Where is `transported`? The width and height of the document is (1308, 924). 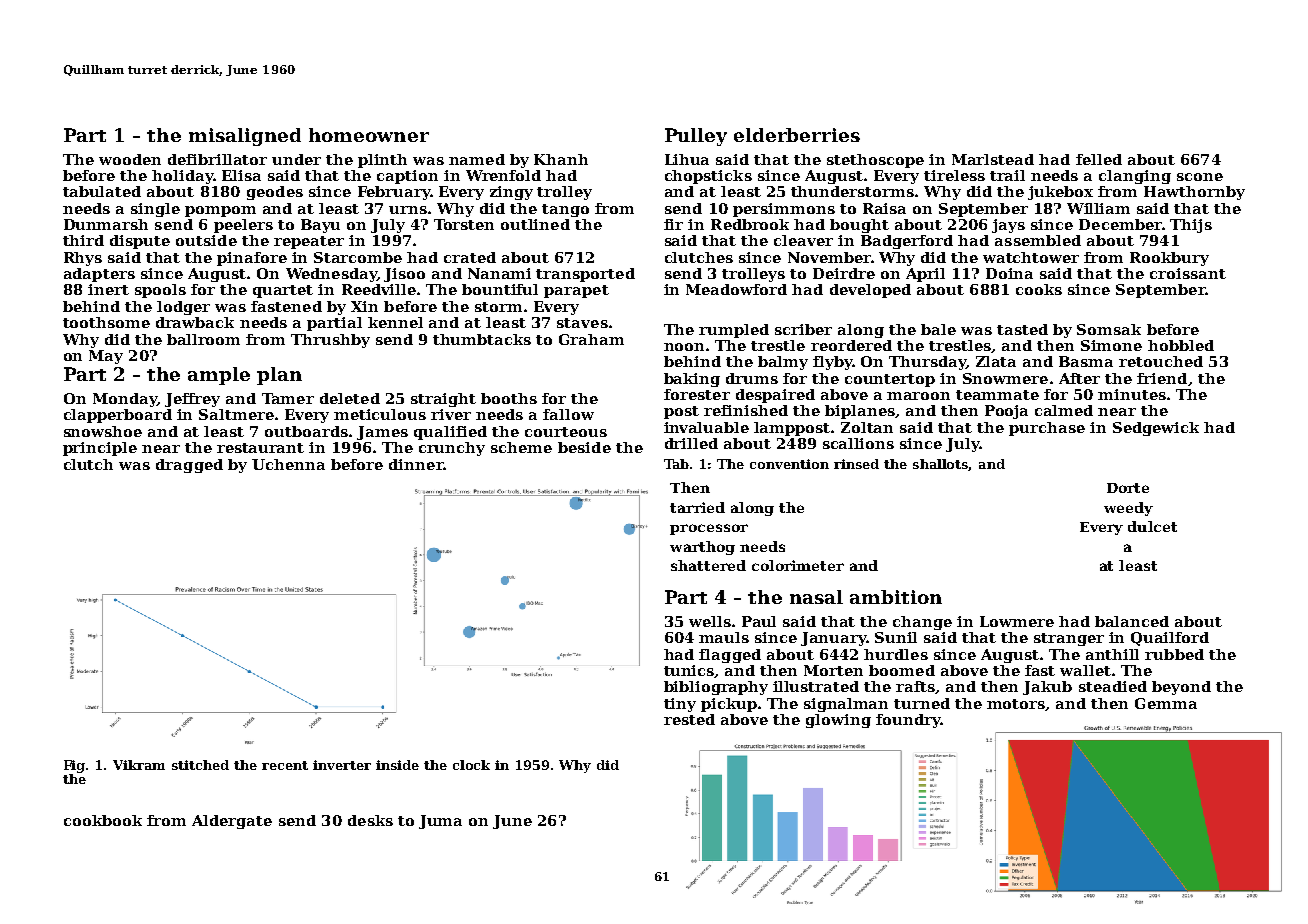 transported is located at coordinates (585, 275).
